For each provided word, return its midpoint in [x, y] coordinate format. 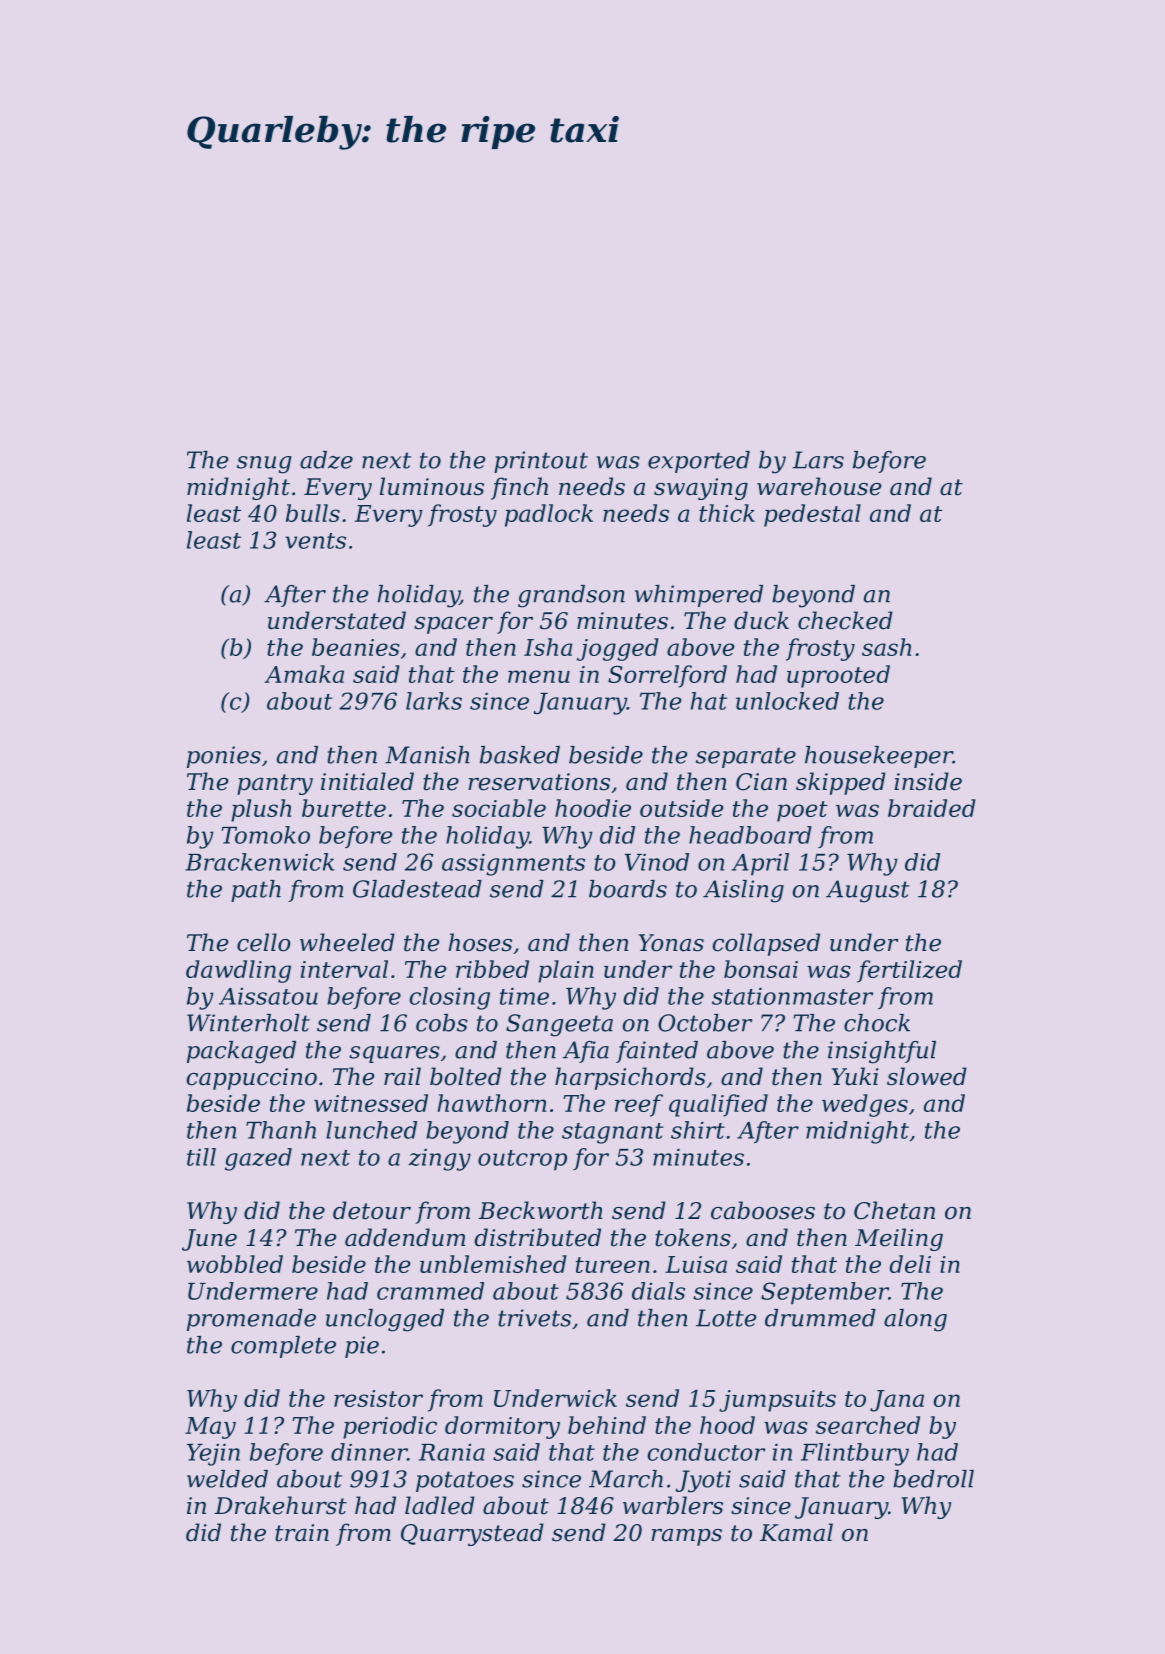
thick [727, 513]
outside [682, 808]
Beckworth [540, 1210]
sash [886, 647]
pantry [275, 784]
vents [315, 541]
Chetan [894, 1210]
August [868, 891]
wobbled [235, 1264]
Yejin [213, 1454]
